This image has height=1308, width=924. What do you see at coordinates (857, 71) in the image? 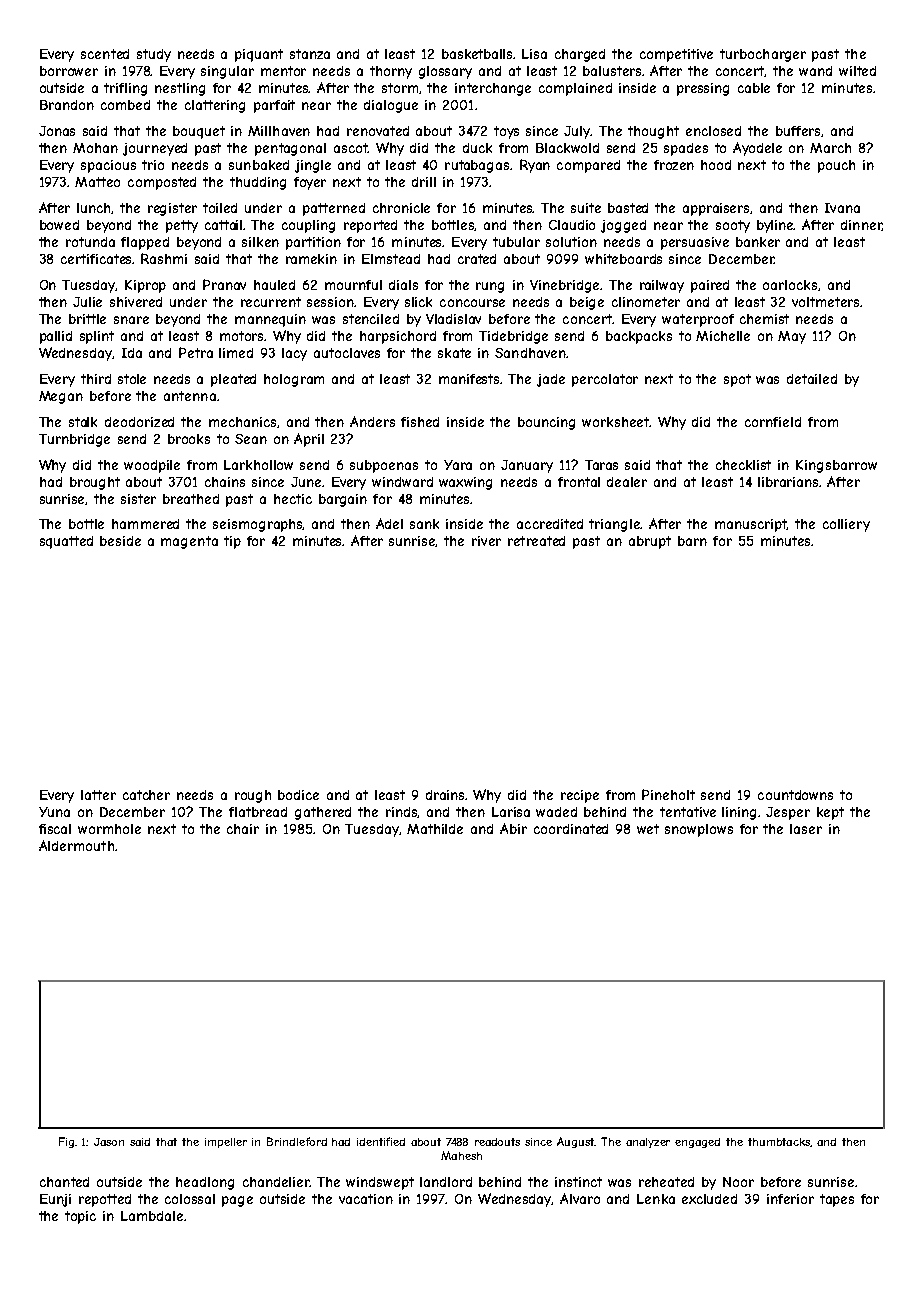
I see `wilted` at bounding box center [857, 71].
